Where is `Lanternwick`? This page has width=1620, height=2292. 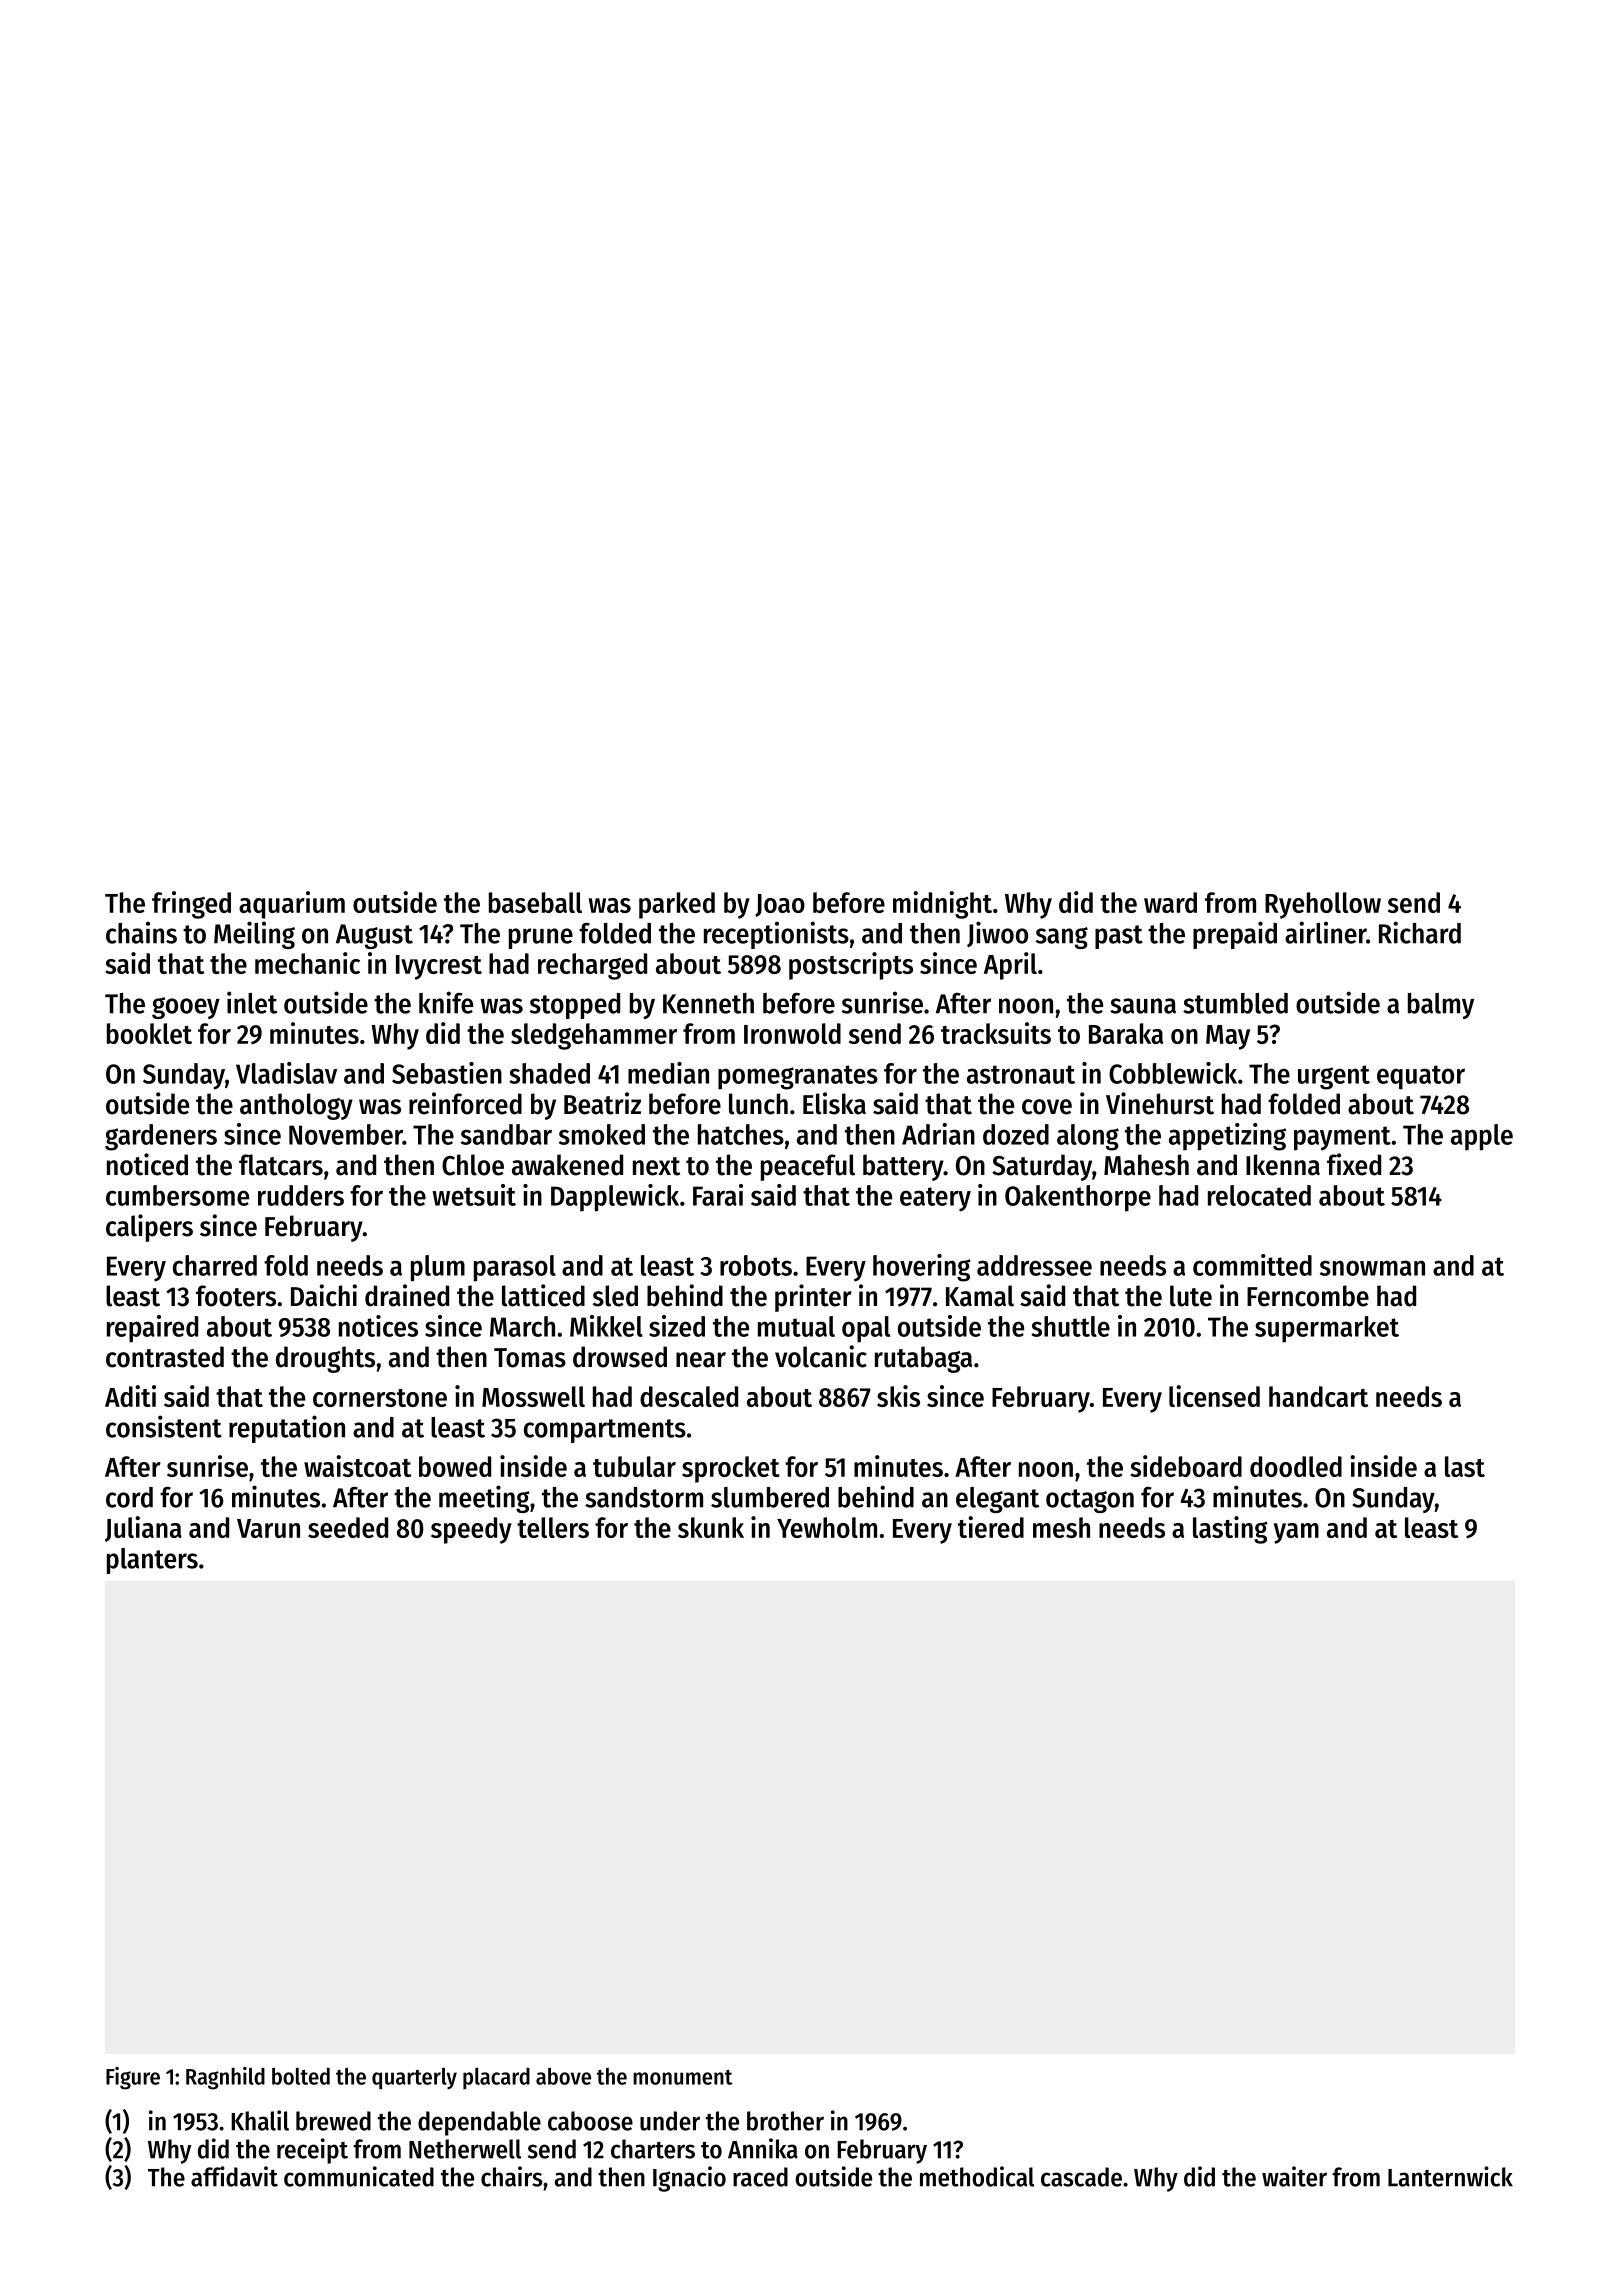 Lanternwick is located at coordinates (1450, 2176).
